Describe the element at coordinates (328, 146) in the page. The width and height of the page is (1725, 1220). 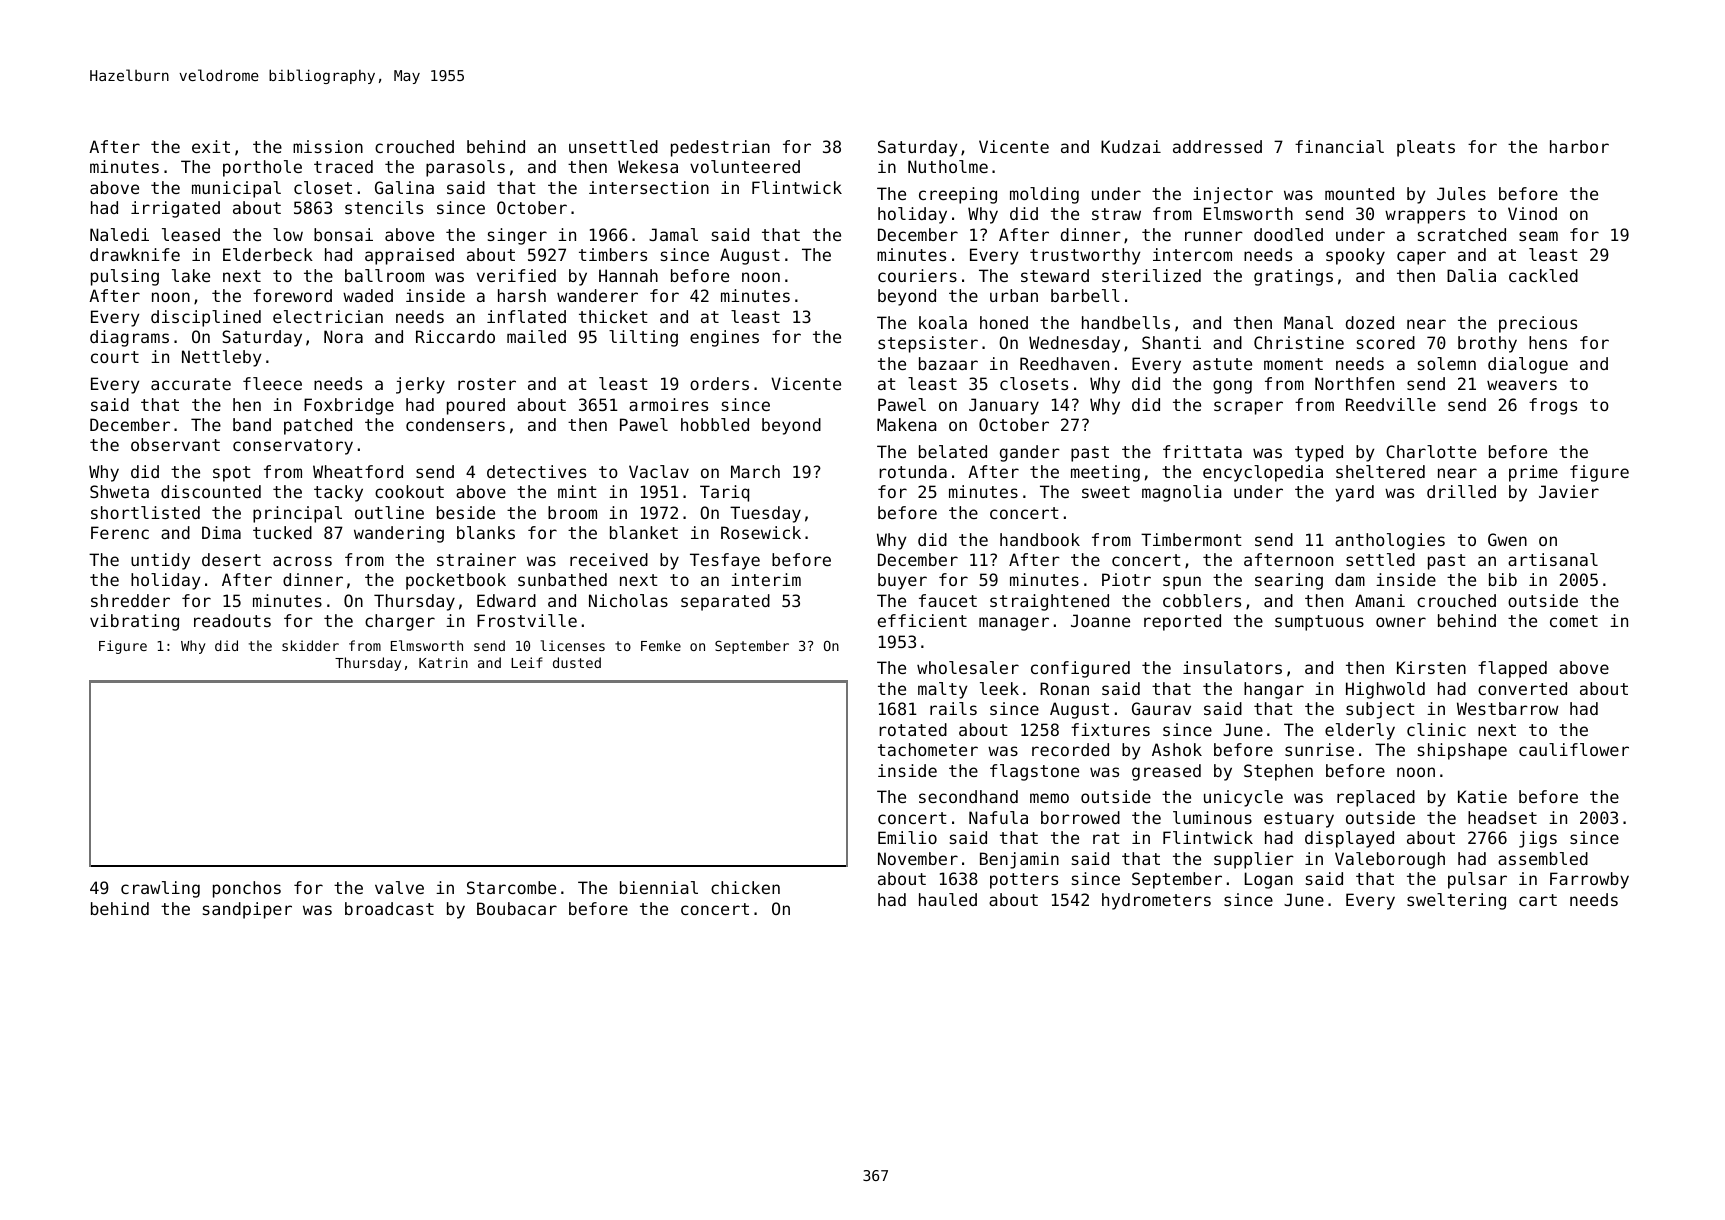
I see `mission` at that location.
